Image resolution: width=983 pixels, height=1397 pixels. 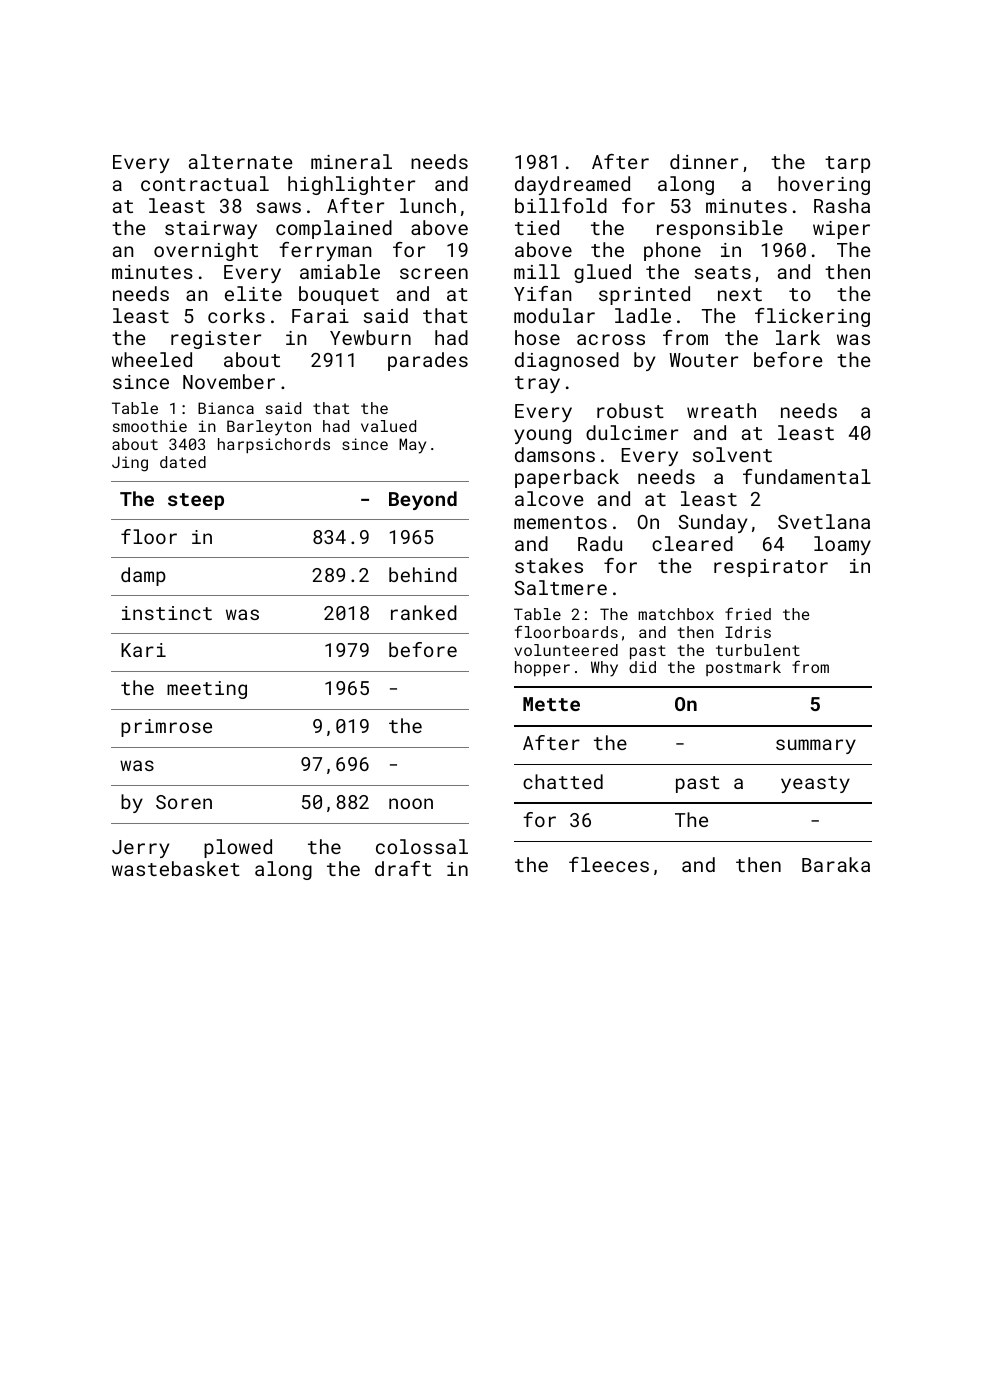 I want to click on Soren, so click(x=184, y=802).
